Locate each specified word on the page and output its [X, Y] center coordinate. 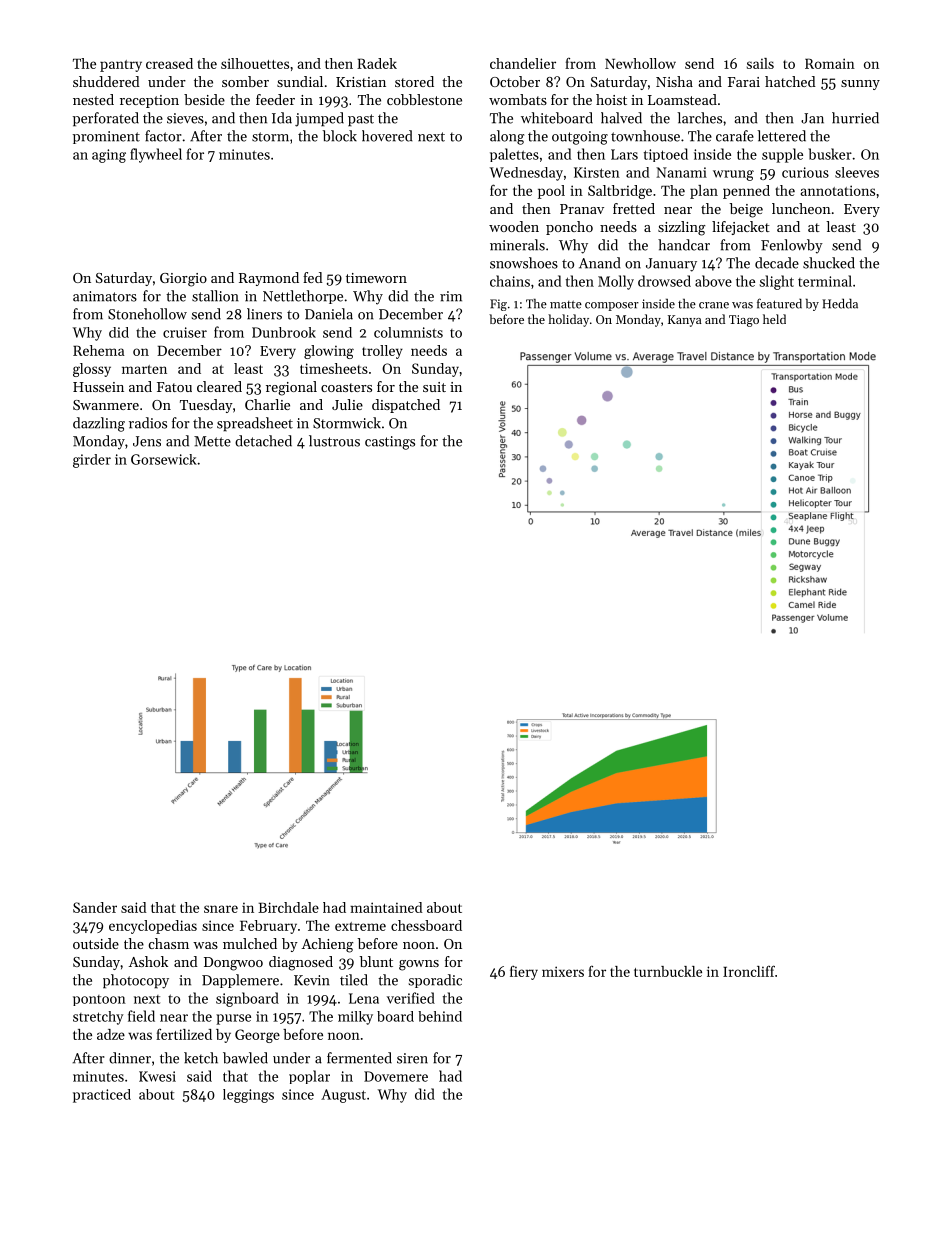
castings [390, 443]
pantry [121, 66]
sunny [860, 85]
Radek [377, 63]
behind [440, 1016]
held [774, 319]
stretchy [98, 1018]
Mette [212, 441]
